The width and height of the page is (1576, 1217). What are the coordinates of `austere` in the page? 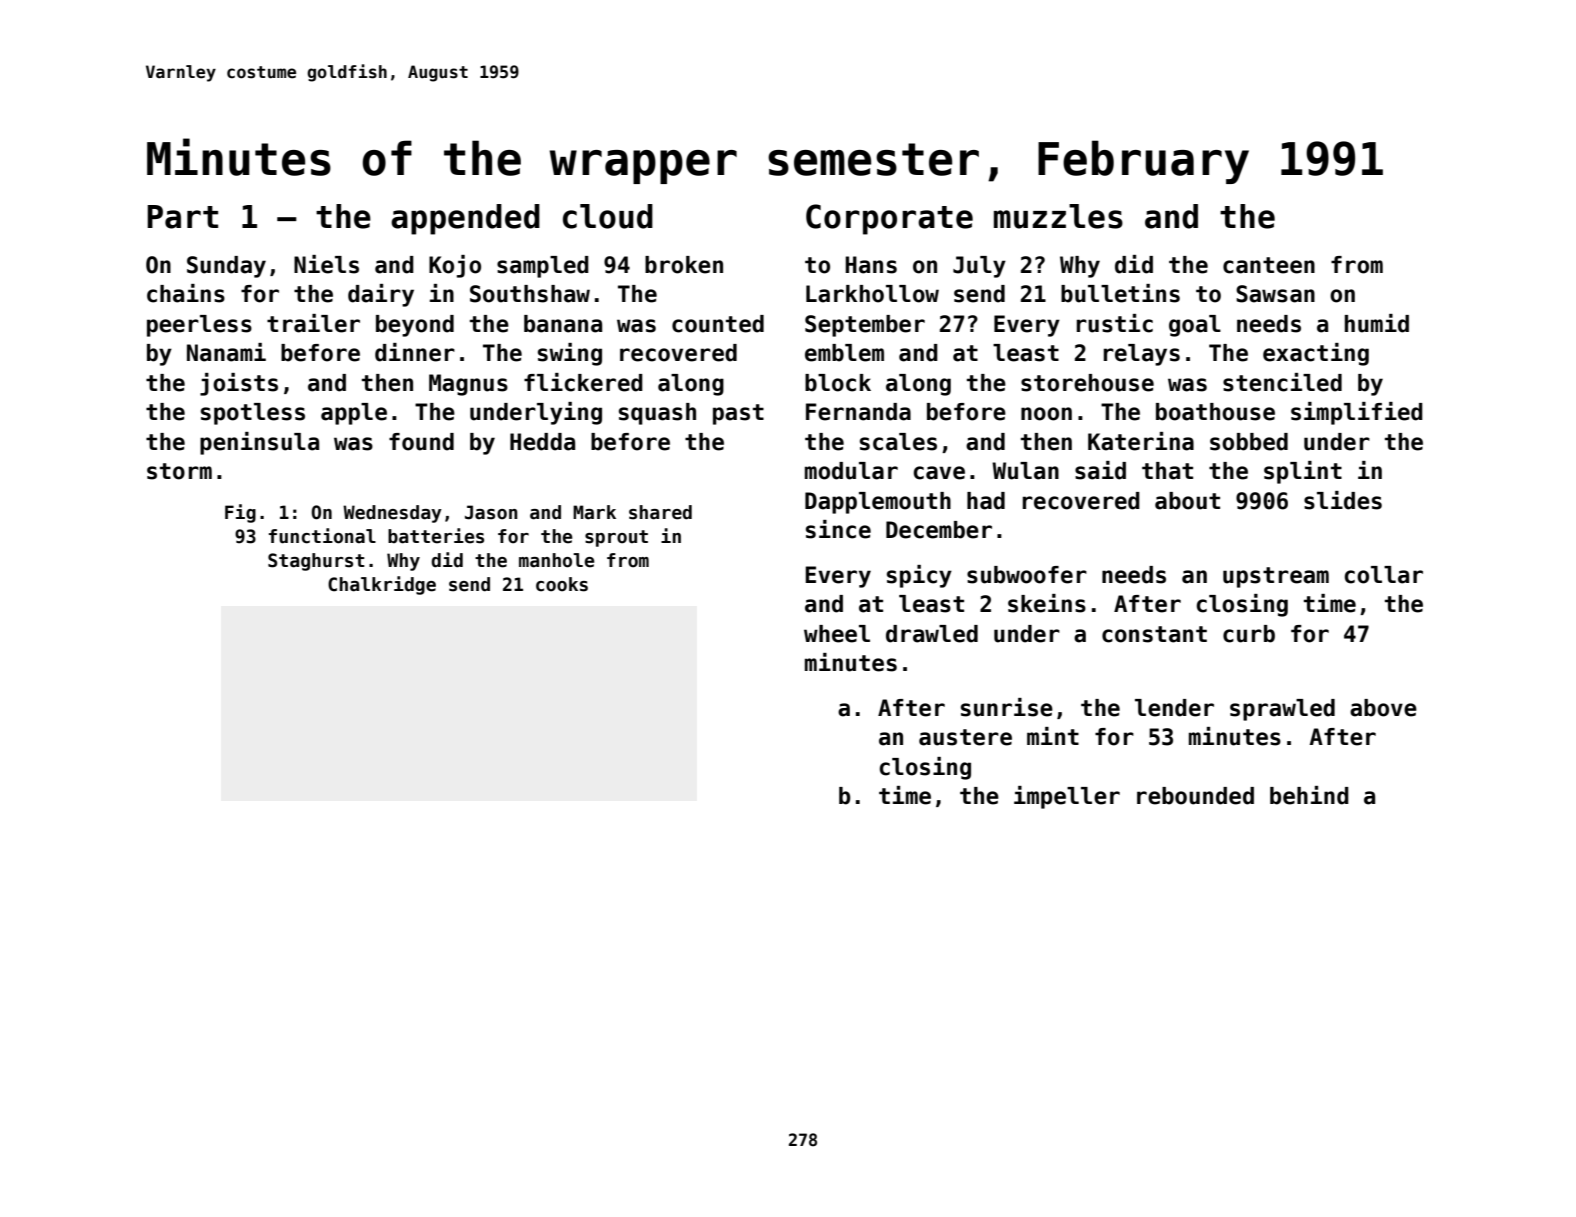 It's located at (965, 737).
